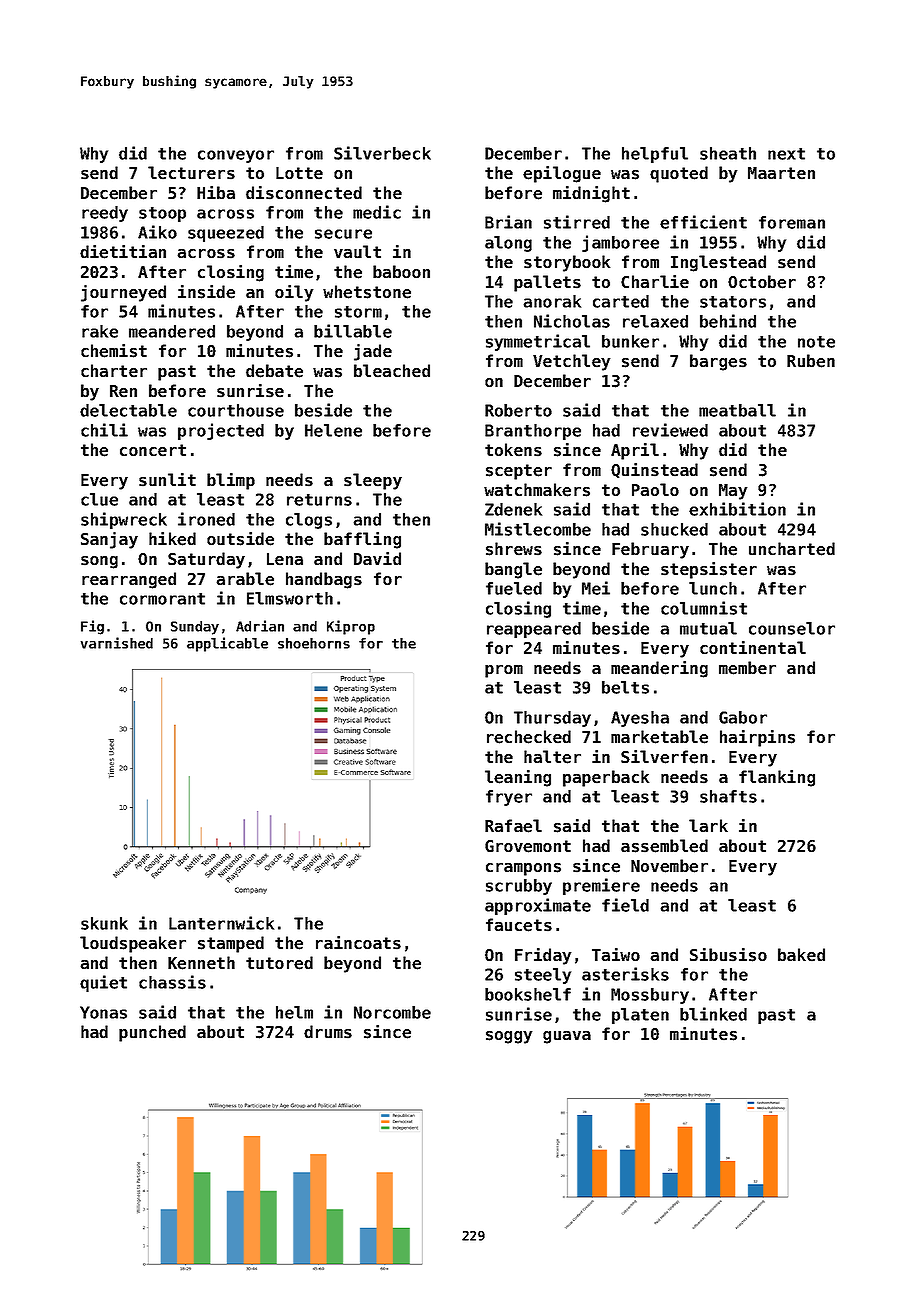 Image resolution: width=924 pixels, height=1314 pixels. Describe the element at coordinates (792, 222) in the screenshot. I see `foreman` at that location.
